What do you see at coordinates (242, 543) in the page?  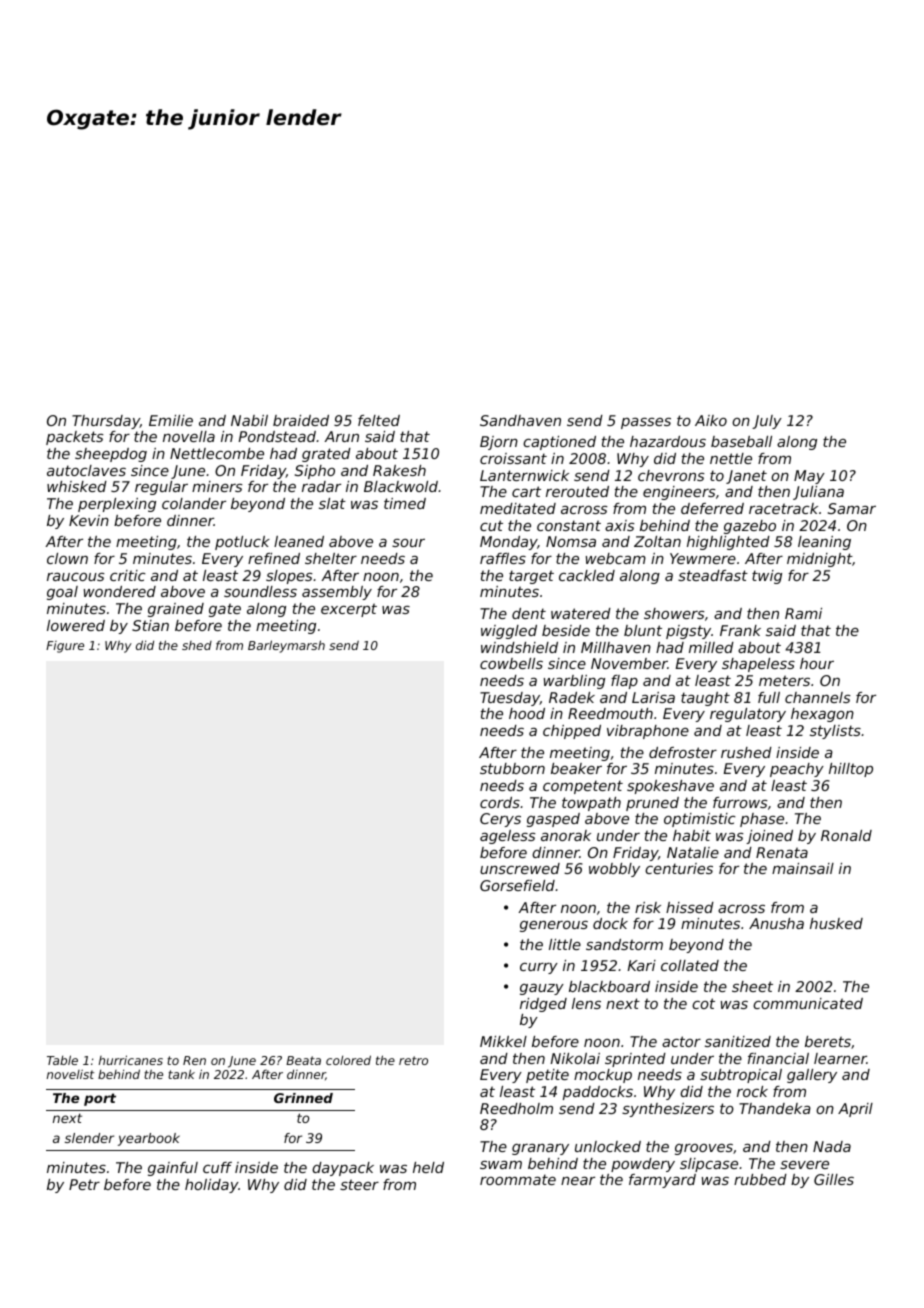 I see `potluck` at bounding box center [242, 543].
